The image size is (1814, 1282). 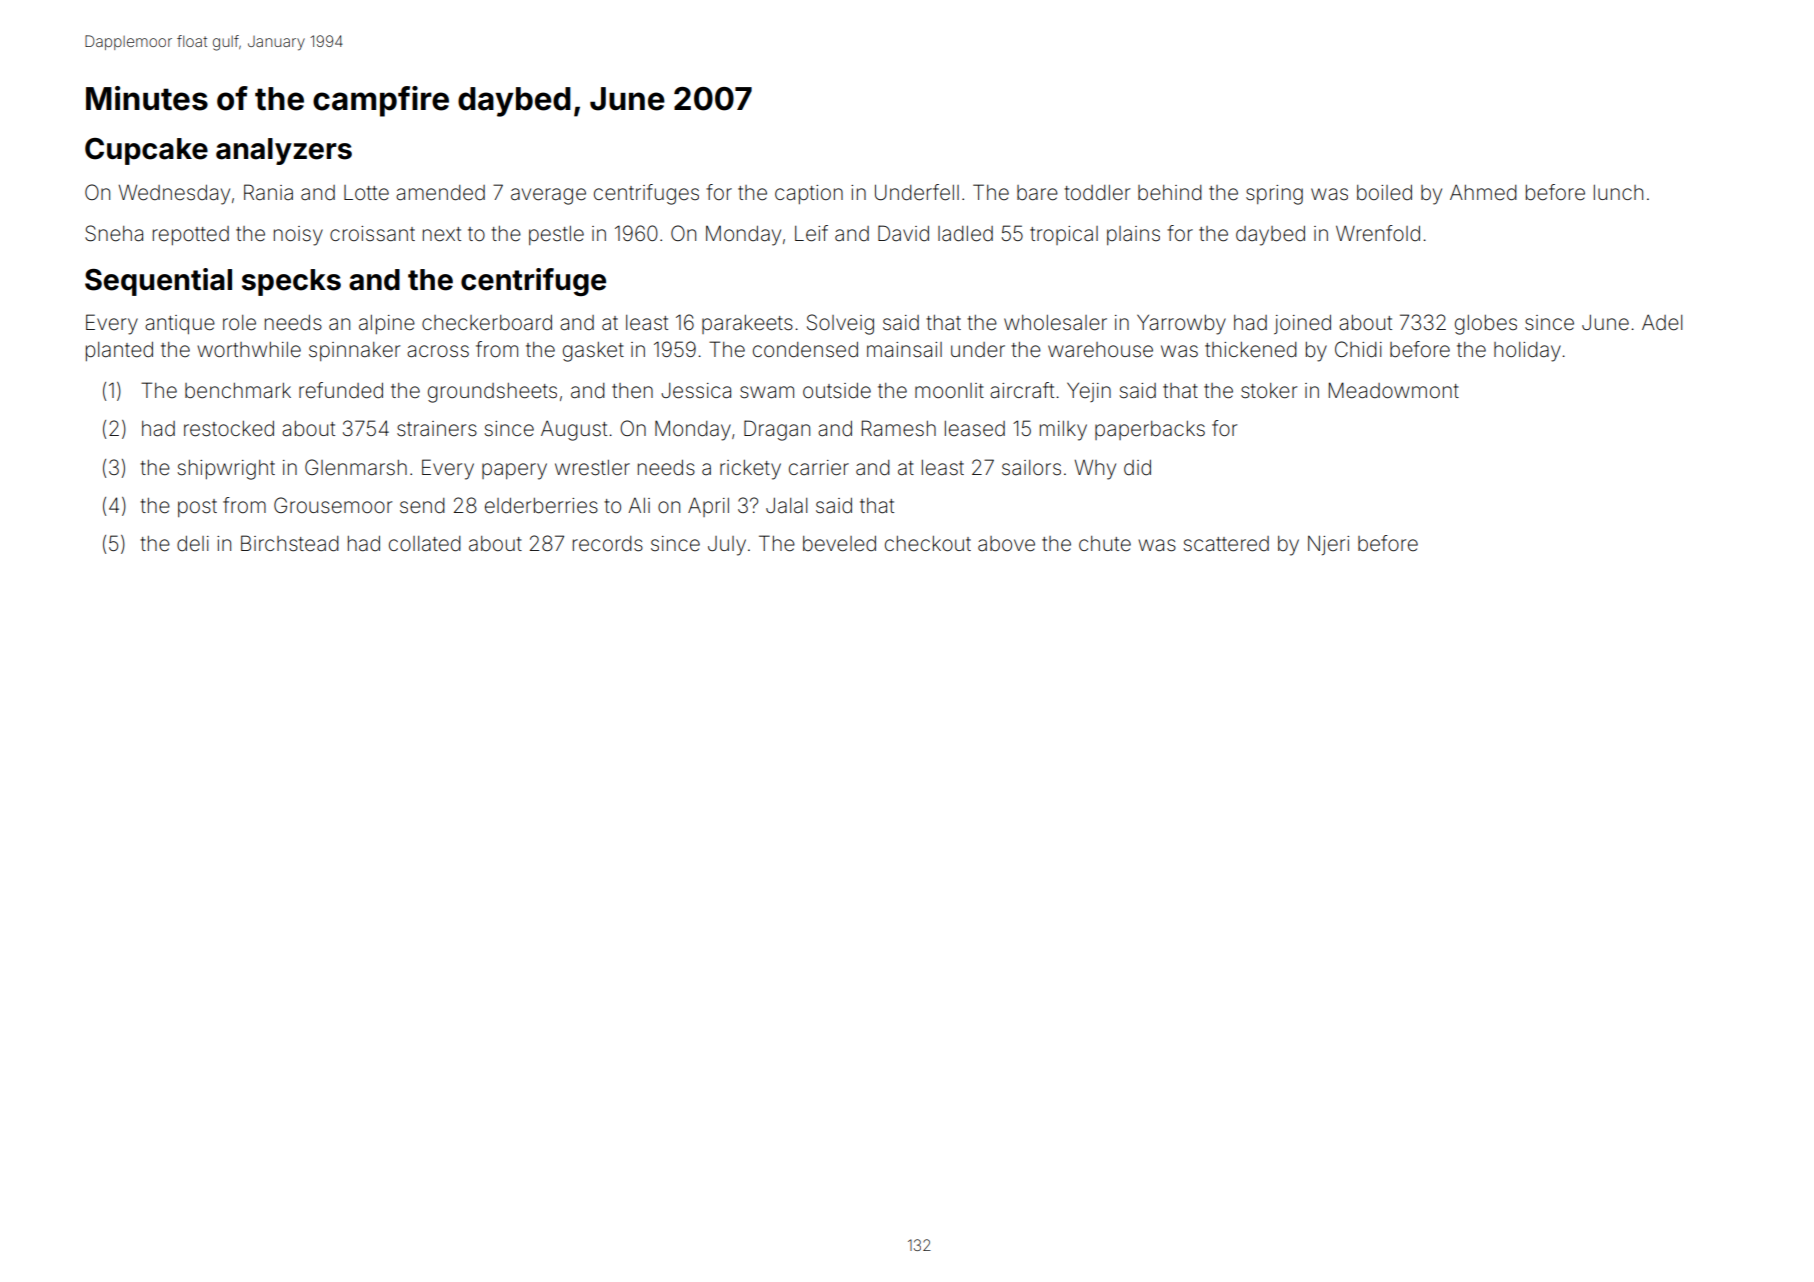 What do you see at coordinates (1328, 545) in the screenshot?
I see `Njeri` at bounding box center [1328, 545].
